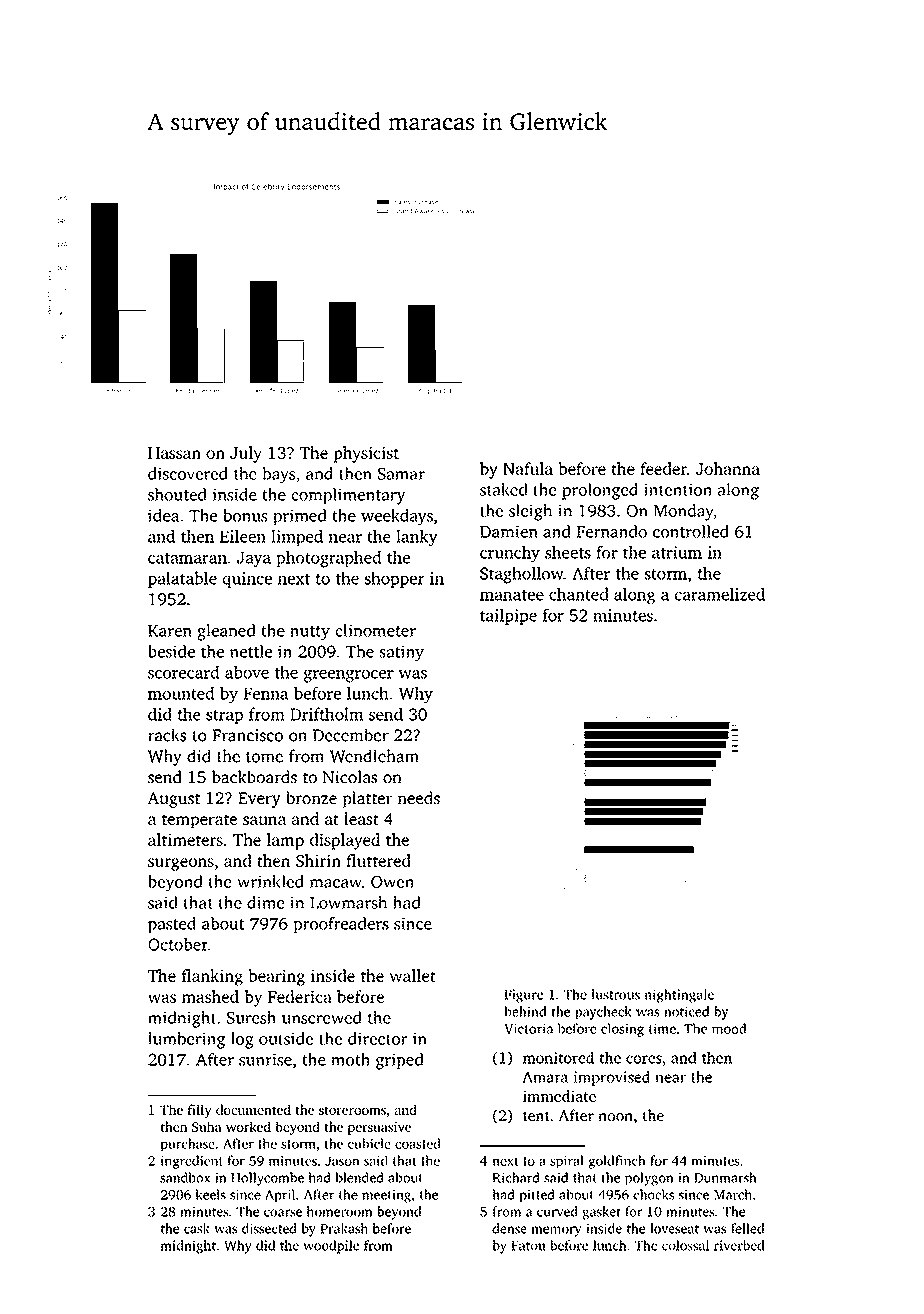 Image resolution: width=924 pixels, height=1314 pixels. What do you see at coordinates (169, 631) in the image?
I see `Karen` at bounding box center [169, 631].
